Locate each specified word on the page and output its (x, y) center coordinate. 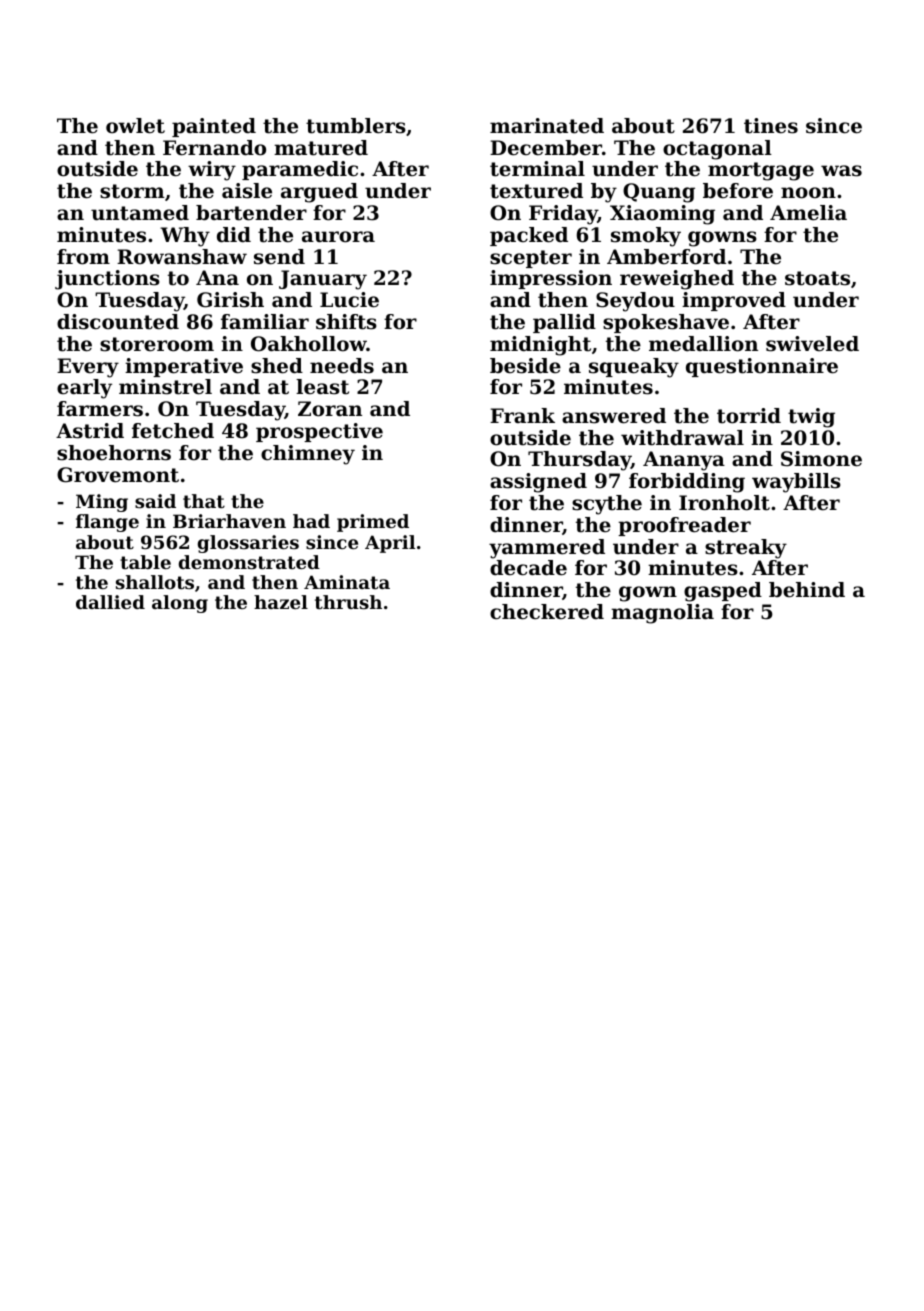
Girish (230, 300)
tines (771, 126)
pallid (564, 323)
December (546, 148)
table (145, 562)
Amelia (808, 213)
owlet (135, 126)
